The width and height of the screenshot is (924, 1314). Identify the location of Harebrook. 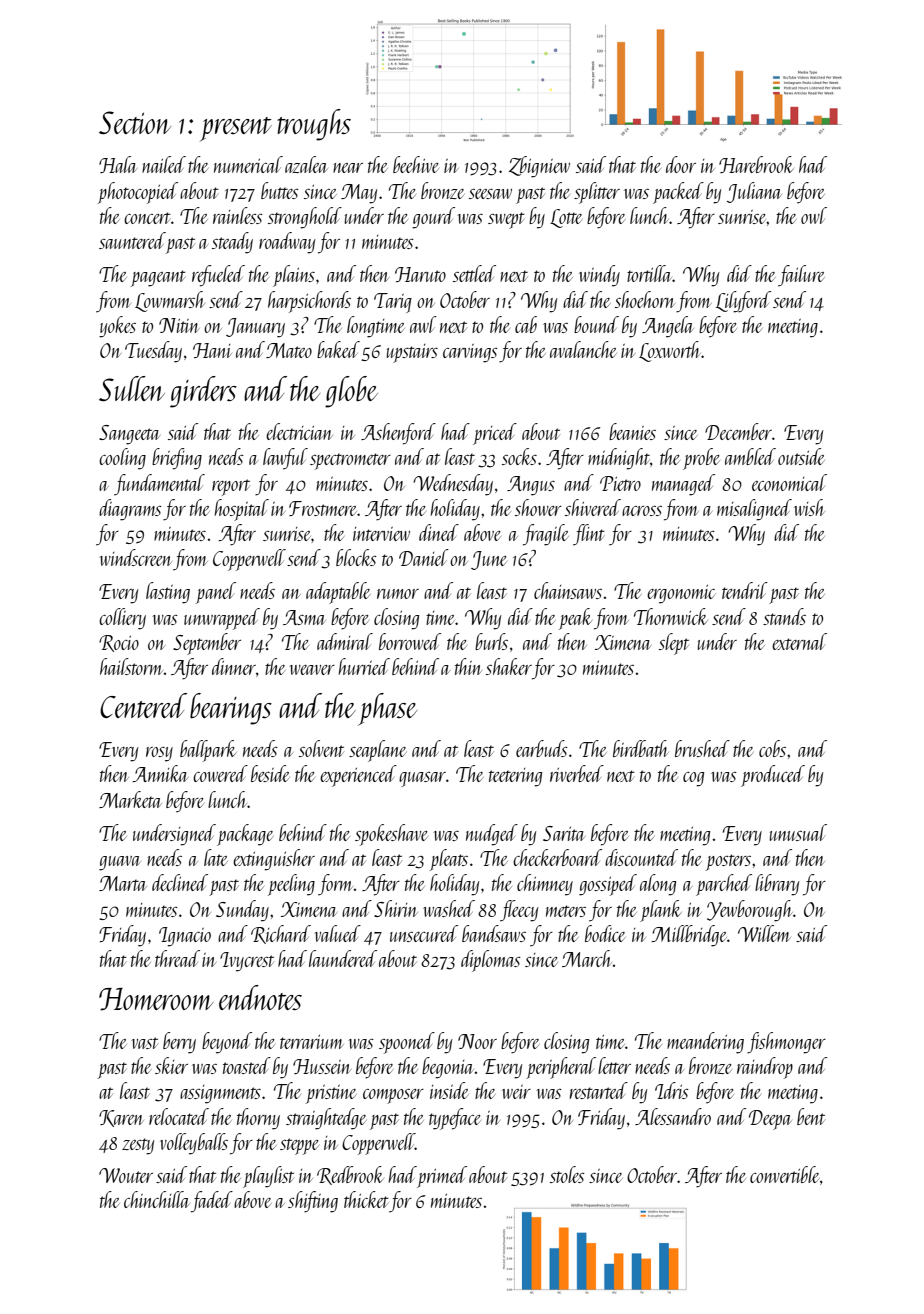
(756, 164).
